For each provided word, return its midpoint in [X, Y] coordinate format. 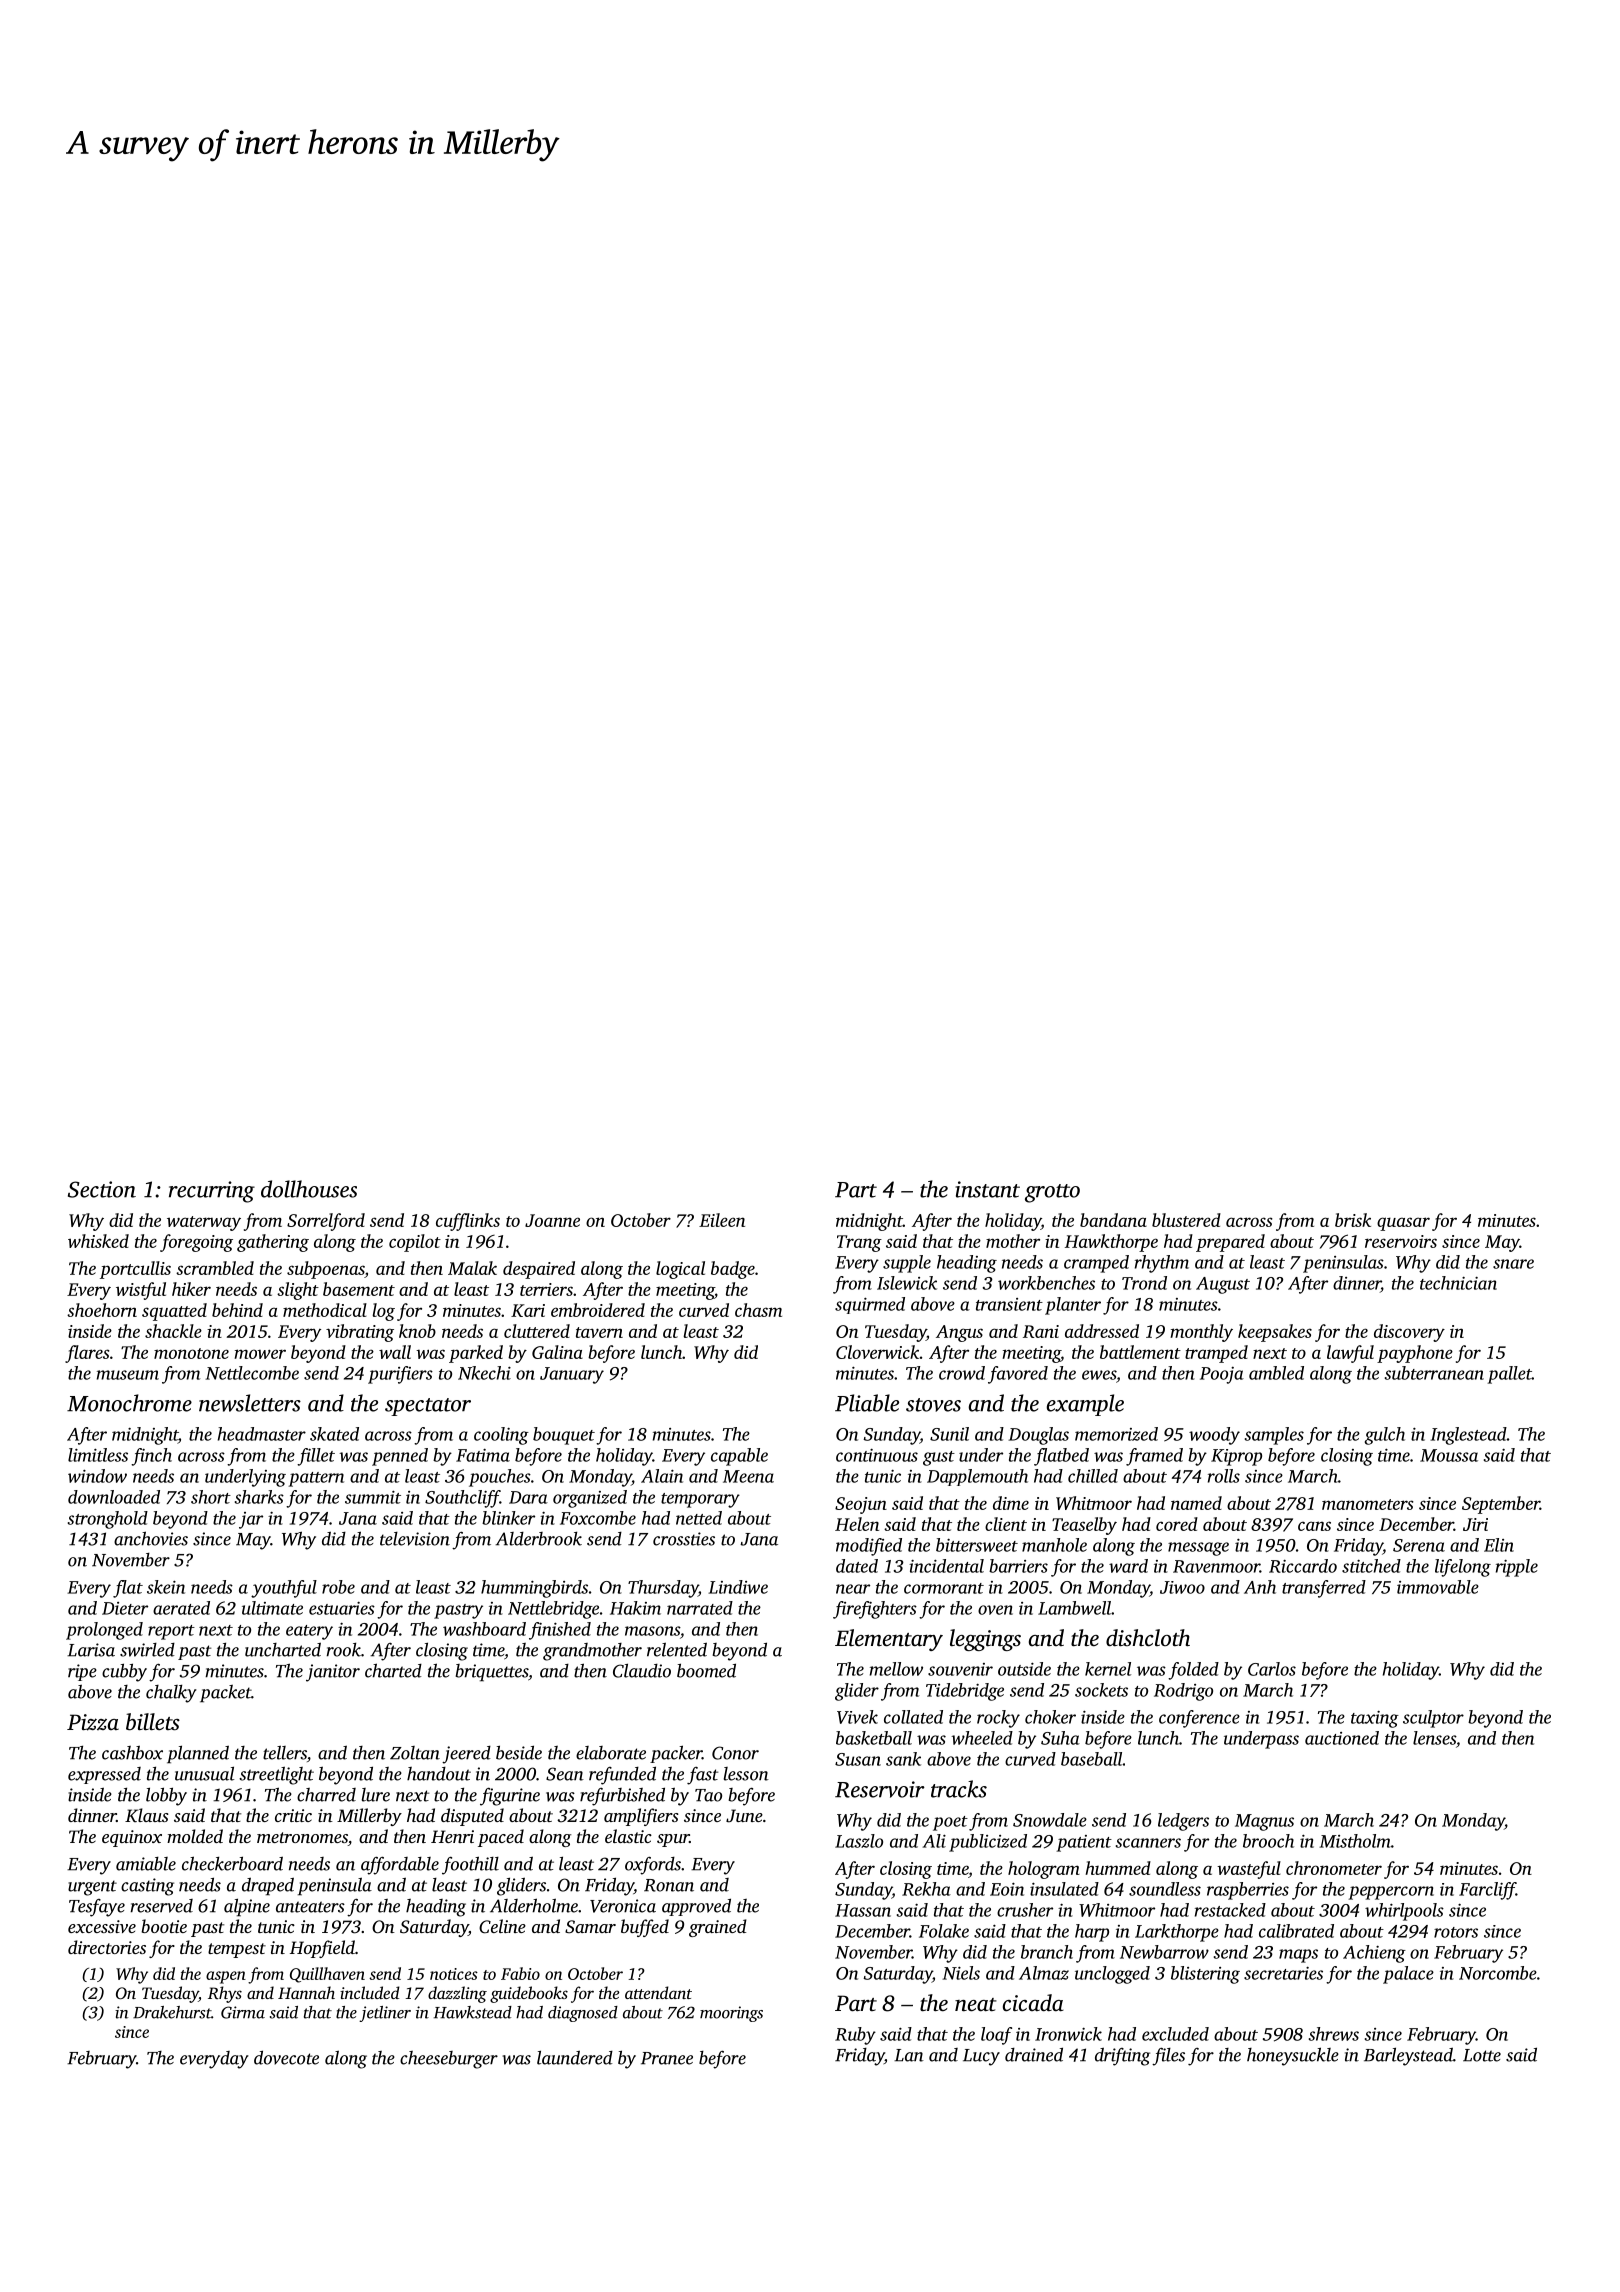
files [1168, 2056]
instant [987, 1189]
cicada [1033, 2003]
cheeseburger [449, 2060]
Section [102, 1189]
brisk [1353, 1220]
